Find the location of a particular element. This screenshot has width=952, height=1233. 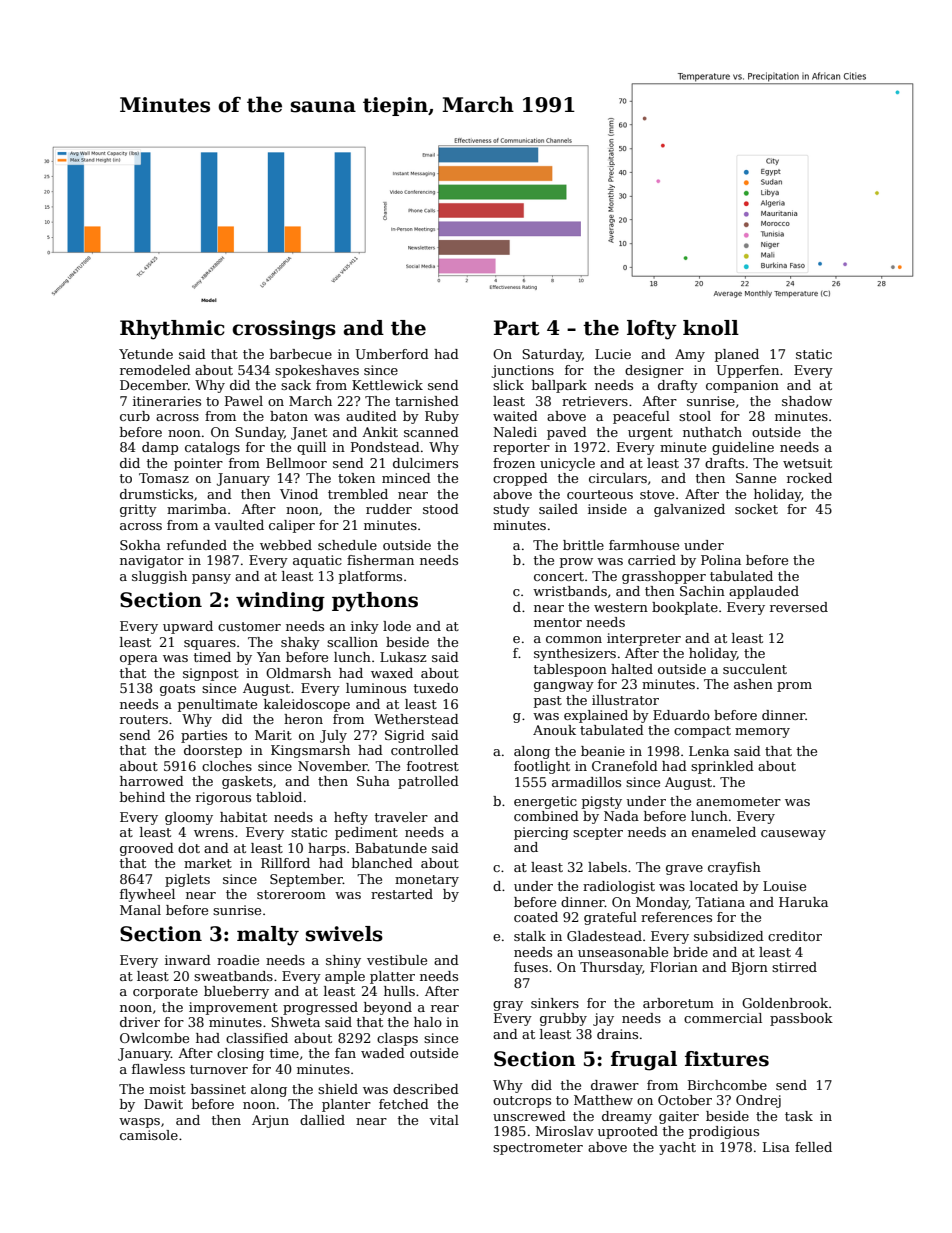

vestibule is located at coordinates (397, 960).
